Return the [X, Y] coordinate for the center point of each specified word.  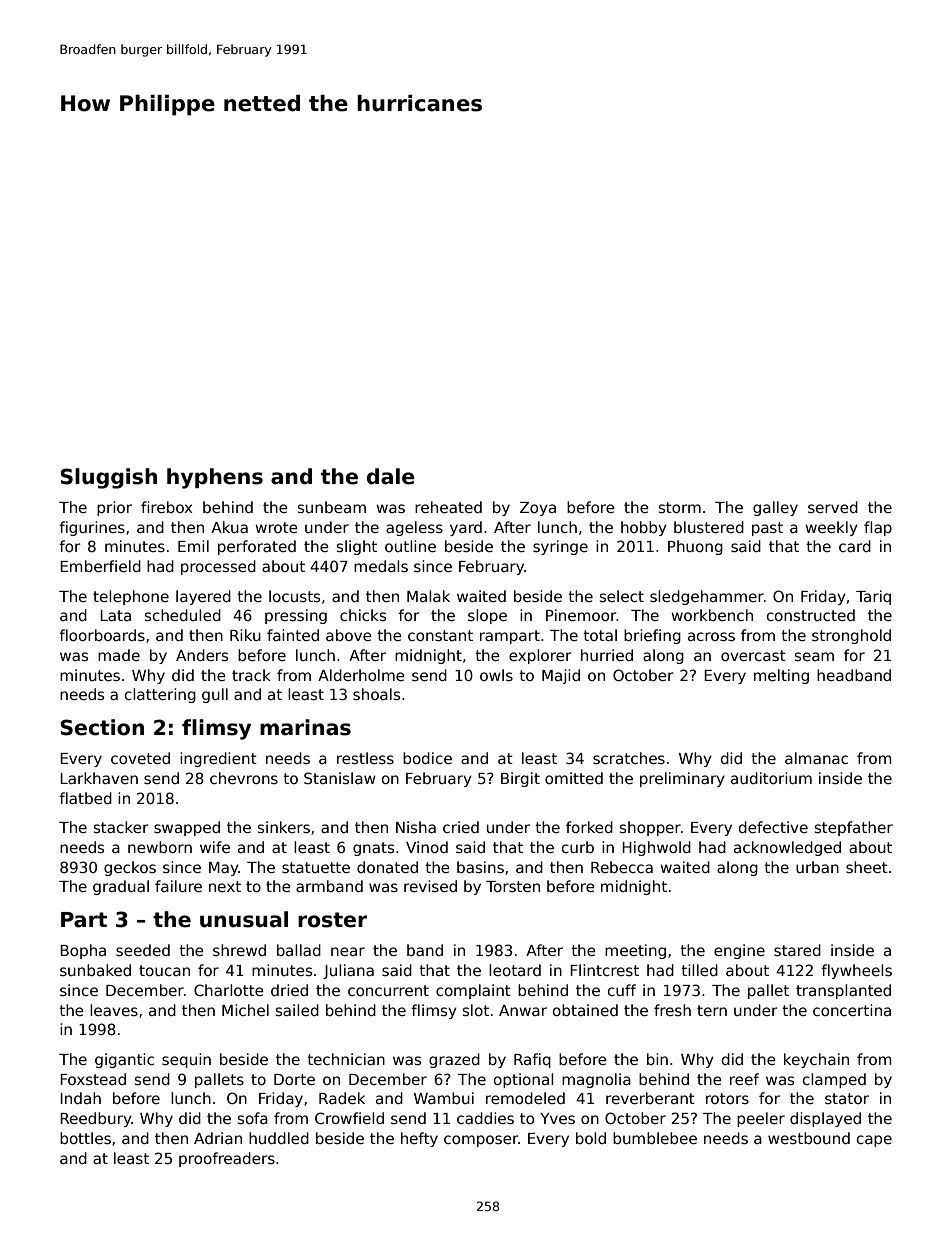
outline [410, 546]
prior [114, 508]
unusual [244, 919]
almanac [816, 758]
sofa [253, 1118]
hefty [419, 1139]
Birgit [520, 779]
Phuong [695, 547]
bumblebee [655, 1138]
